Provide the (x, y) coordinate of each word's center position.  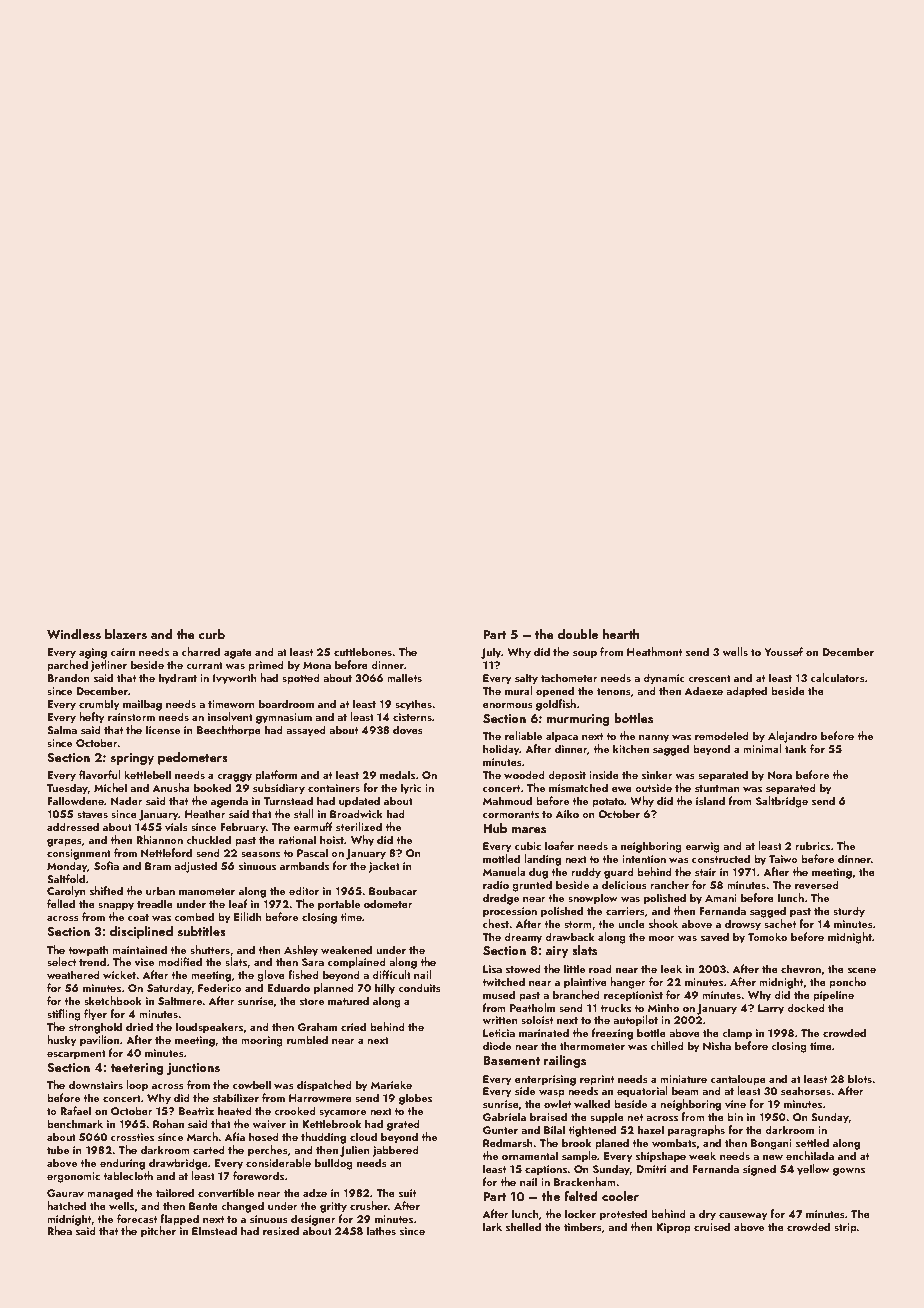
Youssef (783, 651)
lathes (381, 1230)
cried (353, 1026)
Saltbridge (782, 802)
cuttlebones (363, 651)
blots (860, 1078)
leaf (238, 903)
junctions (193, 1069)
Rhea (59, 1230)
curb (212, 634)
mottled (501, 858)
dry (707, 1215)
